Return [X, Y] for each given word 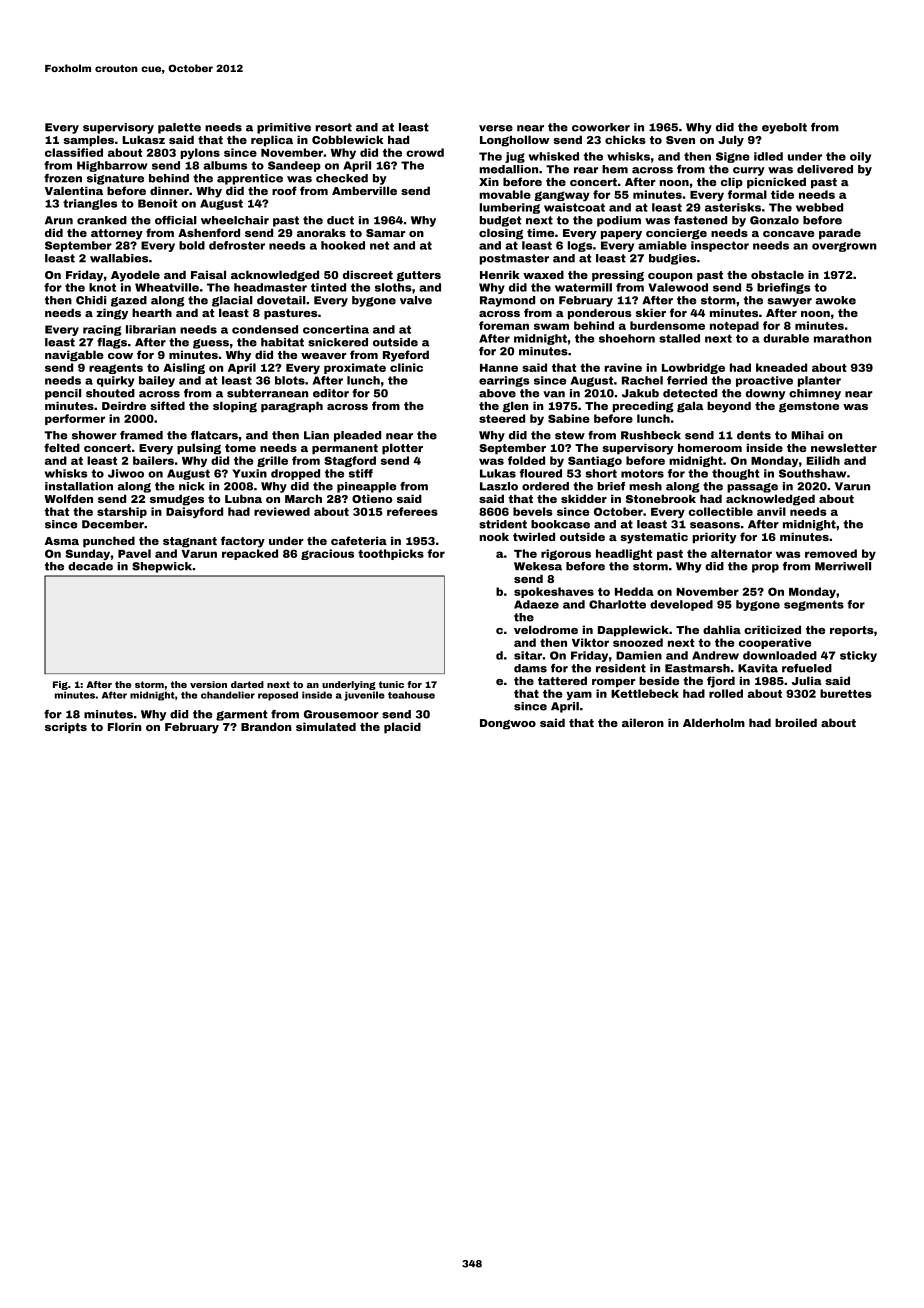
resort [334, 127]
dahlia [722, 629]
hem [615, 169]
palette [179, 128]
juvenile [364, 696]
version [208, 684]
